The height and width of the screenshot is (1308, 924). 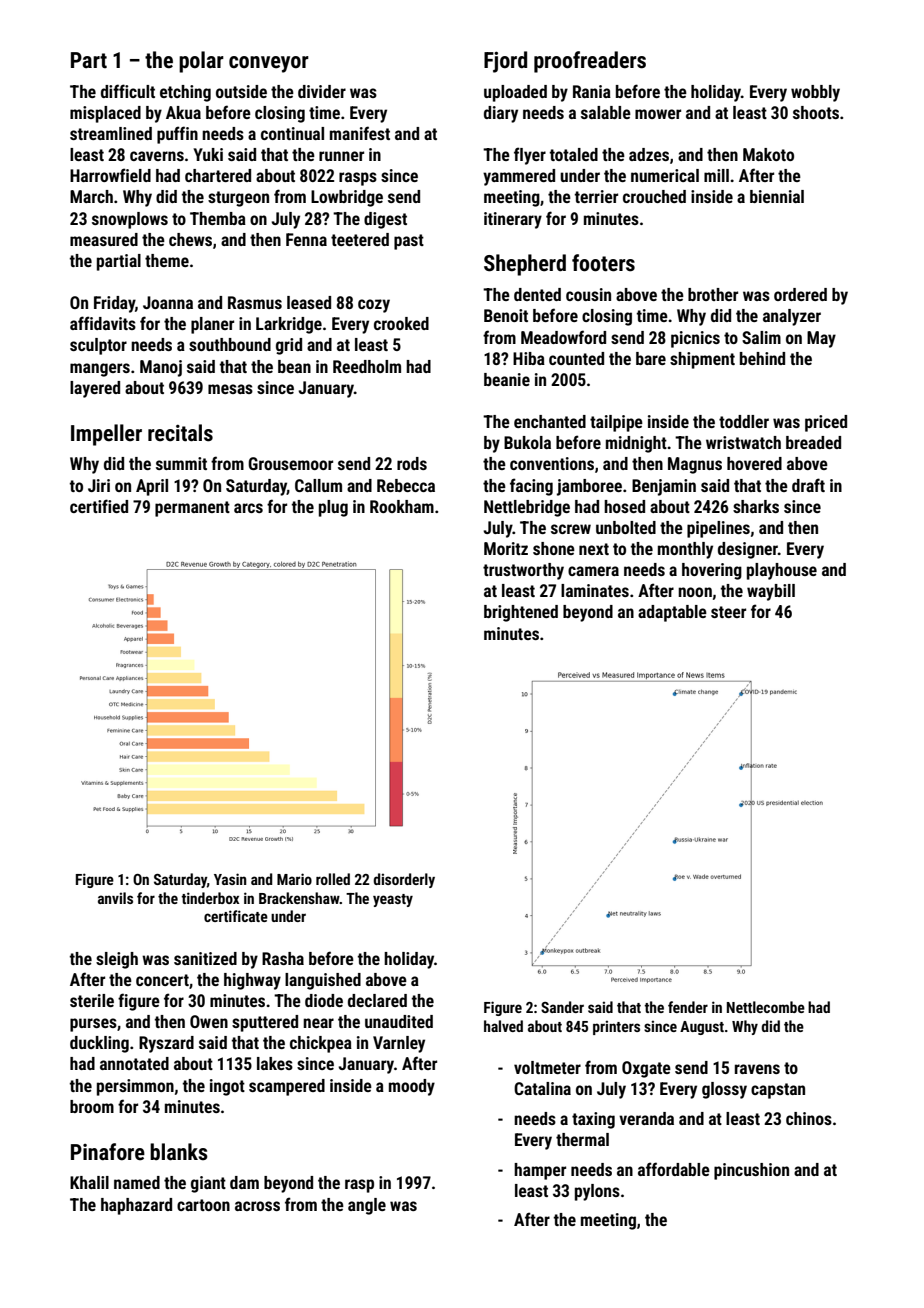 What do you see at coordinates (367, 1206) in the screenshot?
I see `angle` at bounding box center [367, 1206].
